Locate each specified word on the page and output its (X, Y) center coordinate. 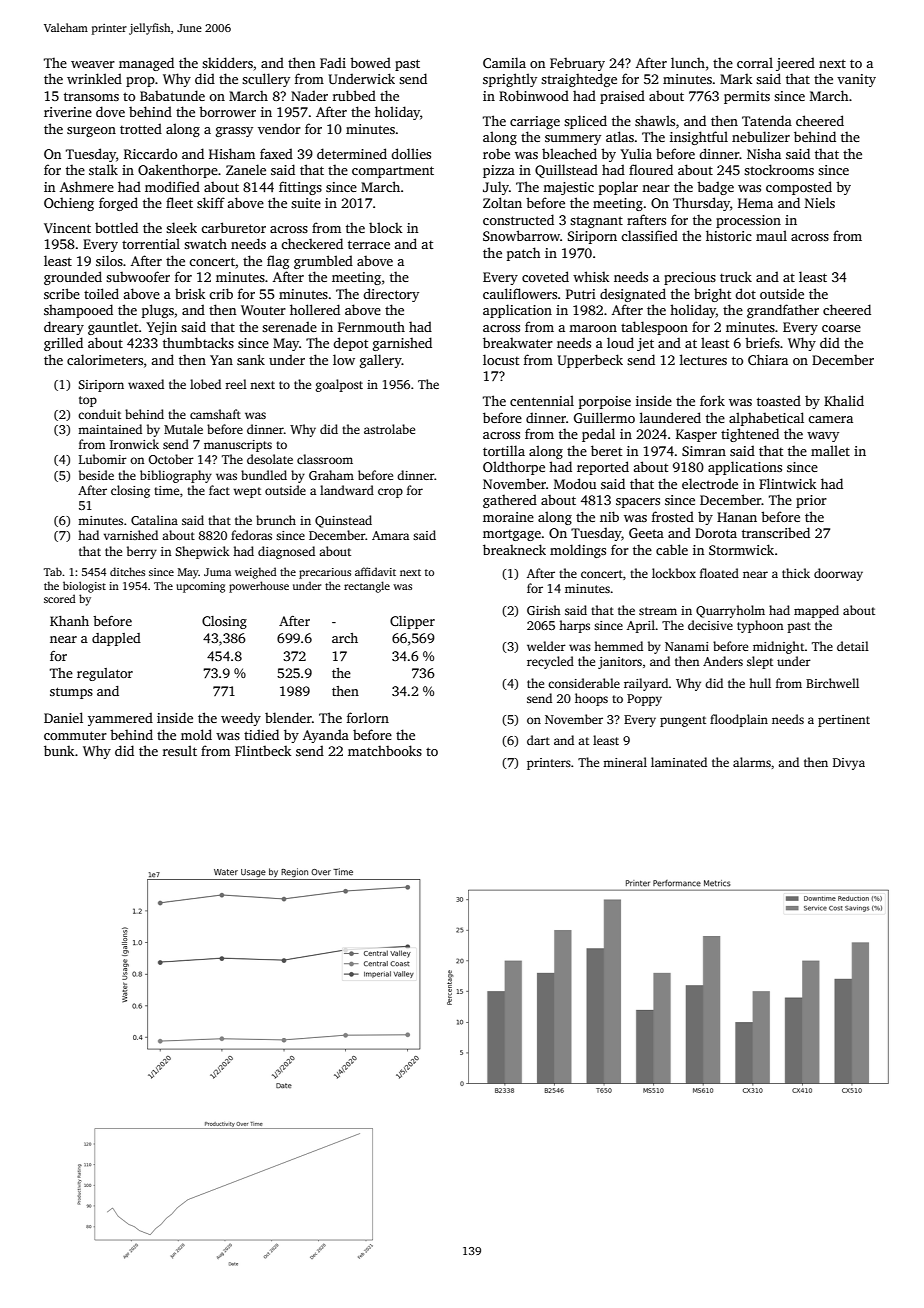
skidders (227, 62)
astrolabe (389, 429)
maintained (110, 429)
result (180, 750)
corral (755, 62)
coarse (841, 328)
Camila (504, 62)
